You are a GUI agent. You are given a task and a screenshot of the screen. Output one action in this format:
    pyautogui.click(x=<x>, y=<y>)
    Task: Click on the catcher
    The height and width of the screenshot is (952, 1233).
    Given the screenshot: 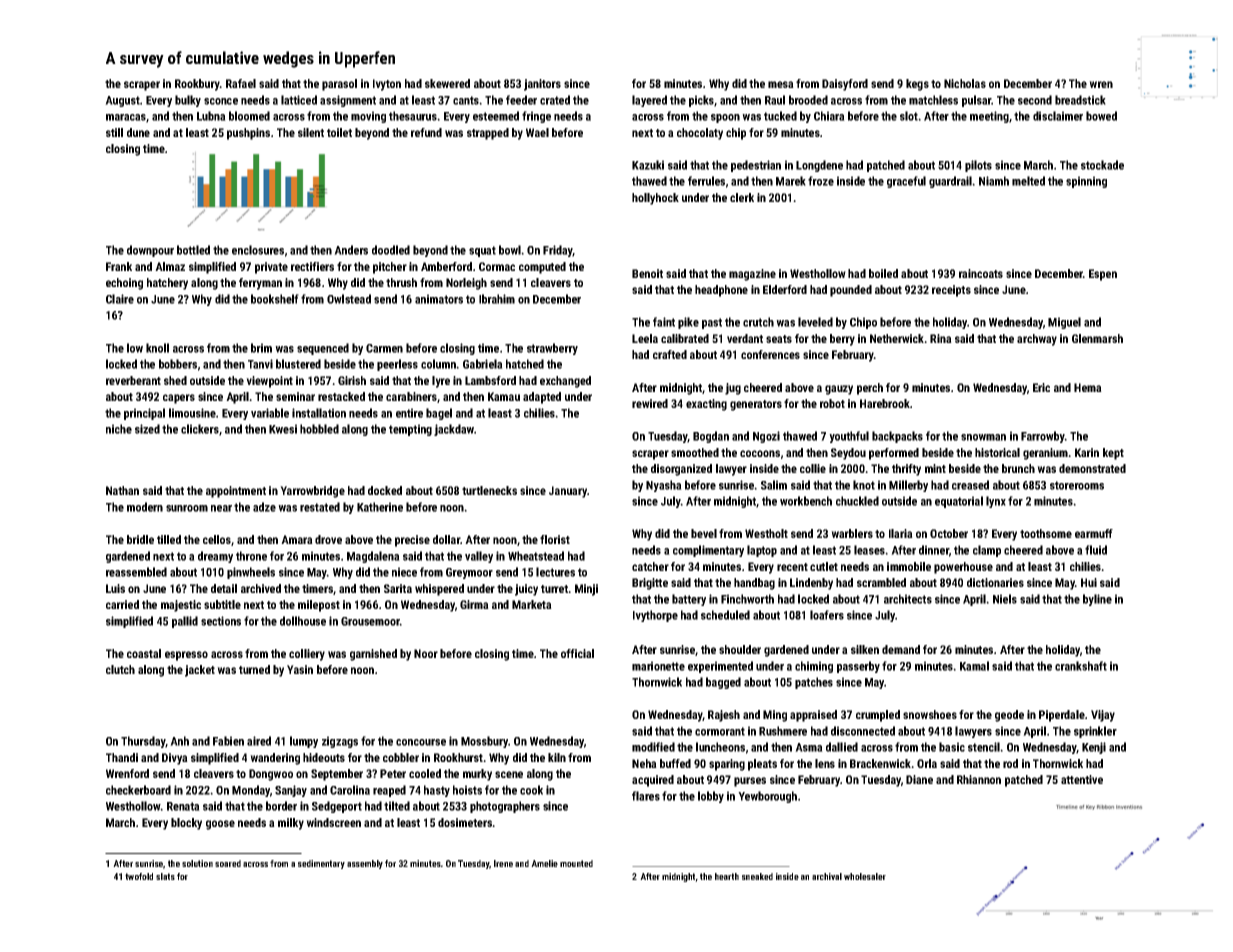 What is the action you would take?
    pyautogui.click(x=650, y=566)
